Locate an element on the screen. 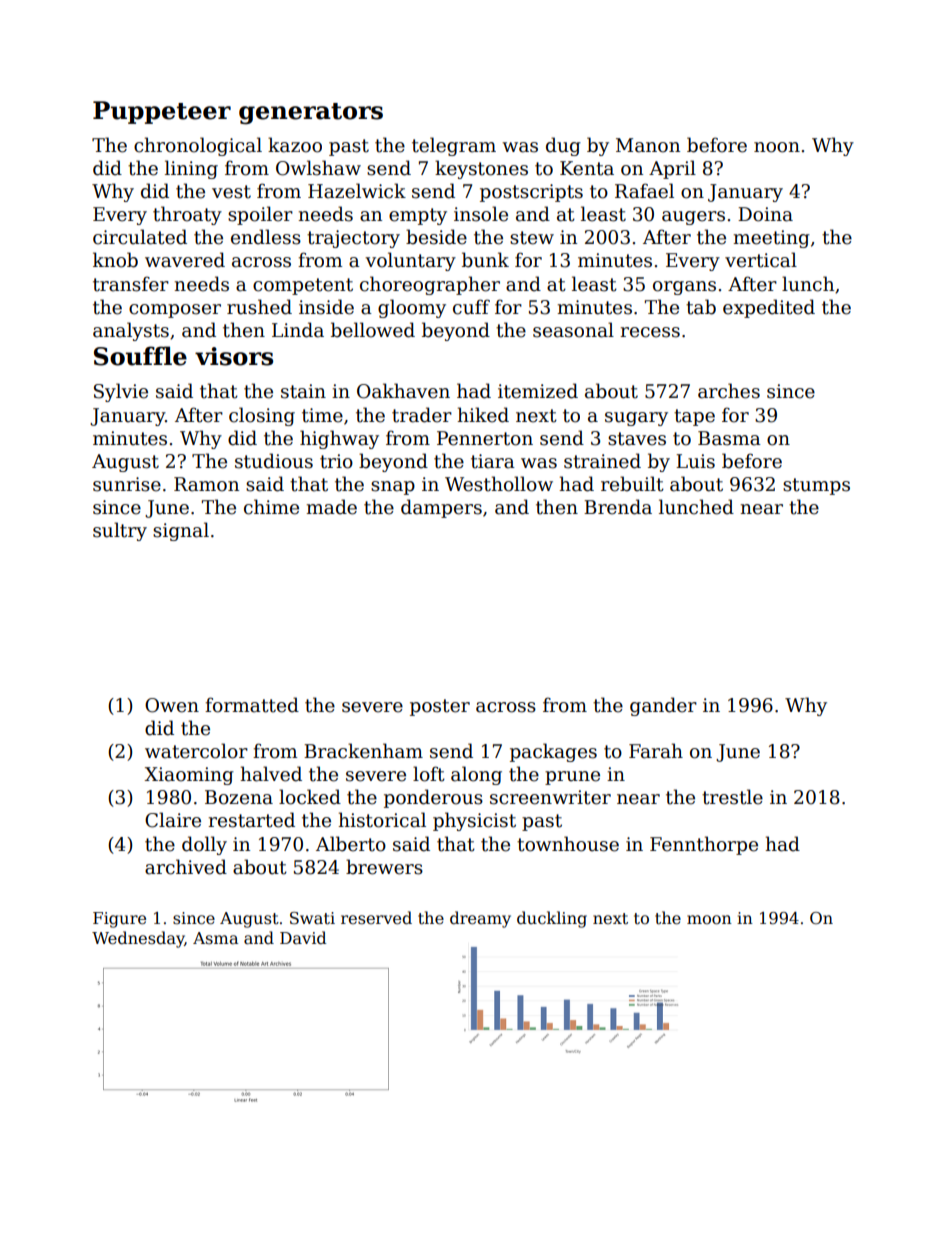  Brenda is located at coordinates (618, 507).
